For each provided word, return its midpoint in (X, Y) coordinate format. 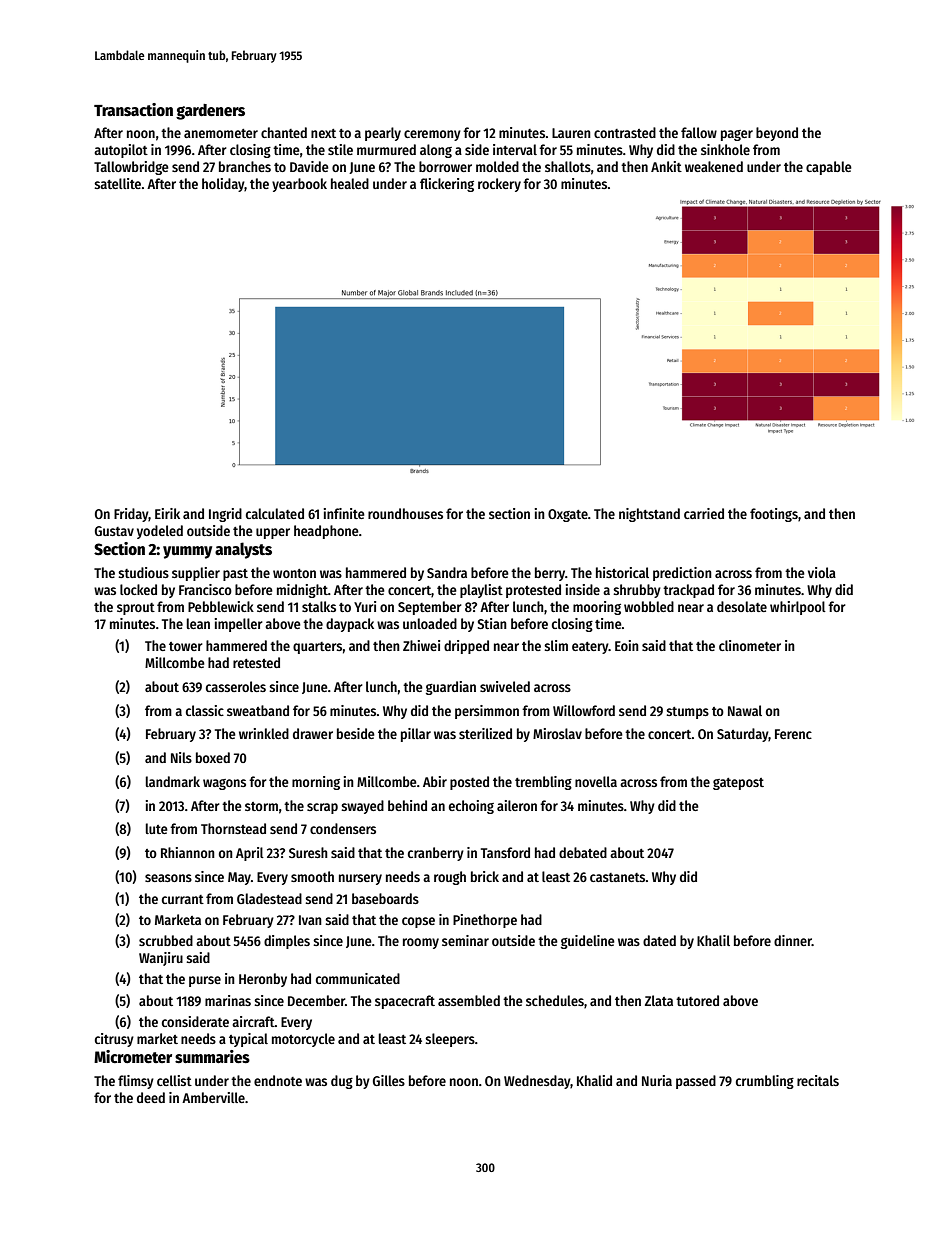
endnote (278, 1080)
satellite (117, 183)
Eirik (167, 513)
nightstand (649, 515)
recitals (818, 1080)
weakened (714, 166)
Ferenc (793, 734)
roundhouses (405, 513)
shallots (568, 166)
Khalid (594, 1080)
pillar (416, 735)
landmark (173, 781)
